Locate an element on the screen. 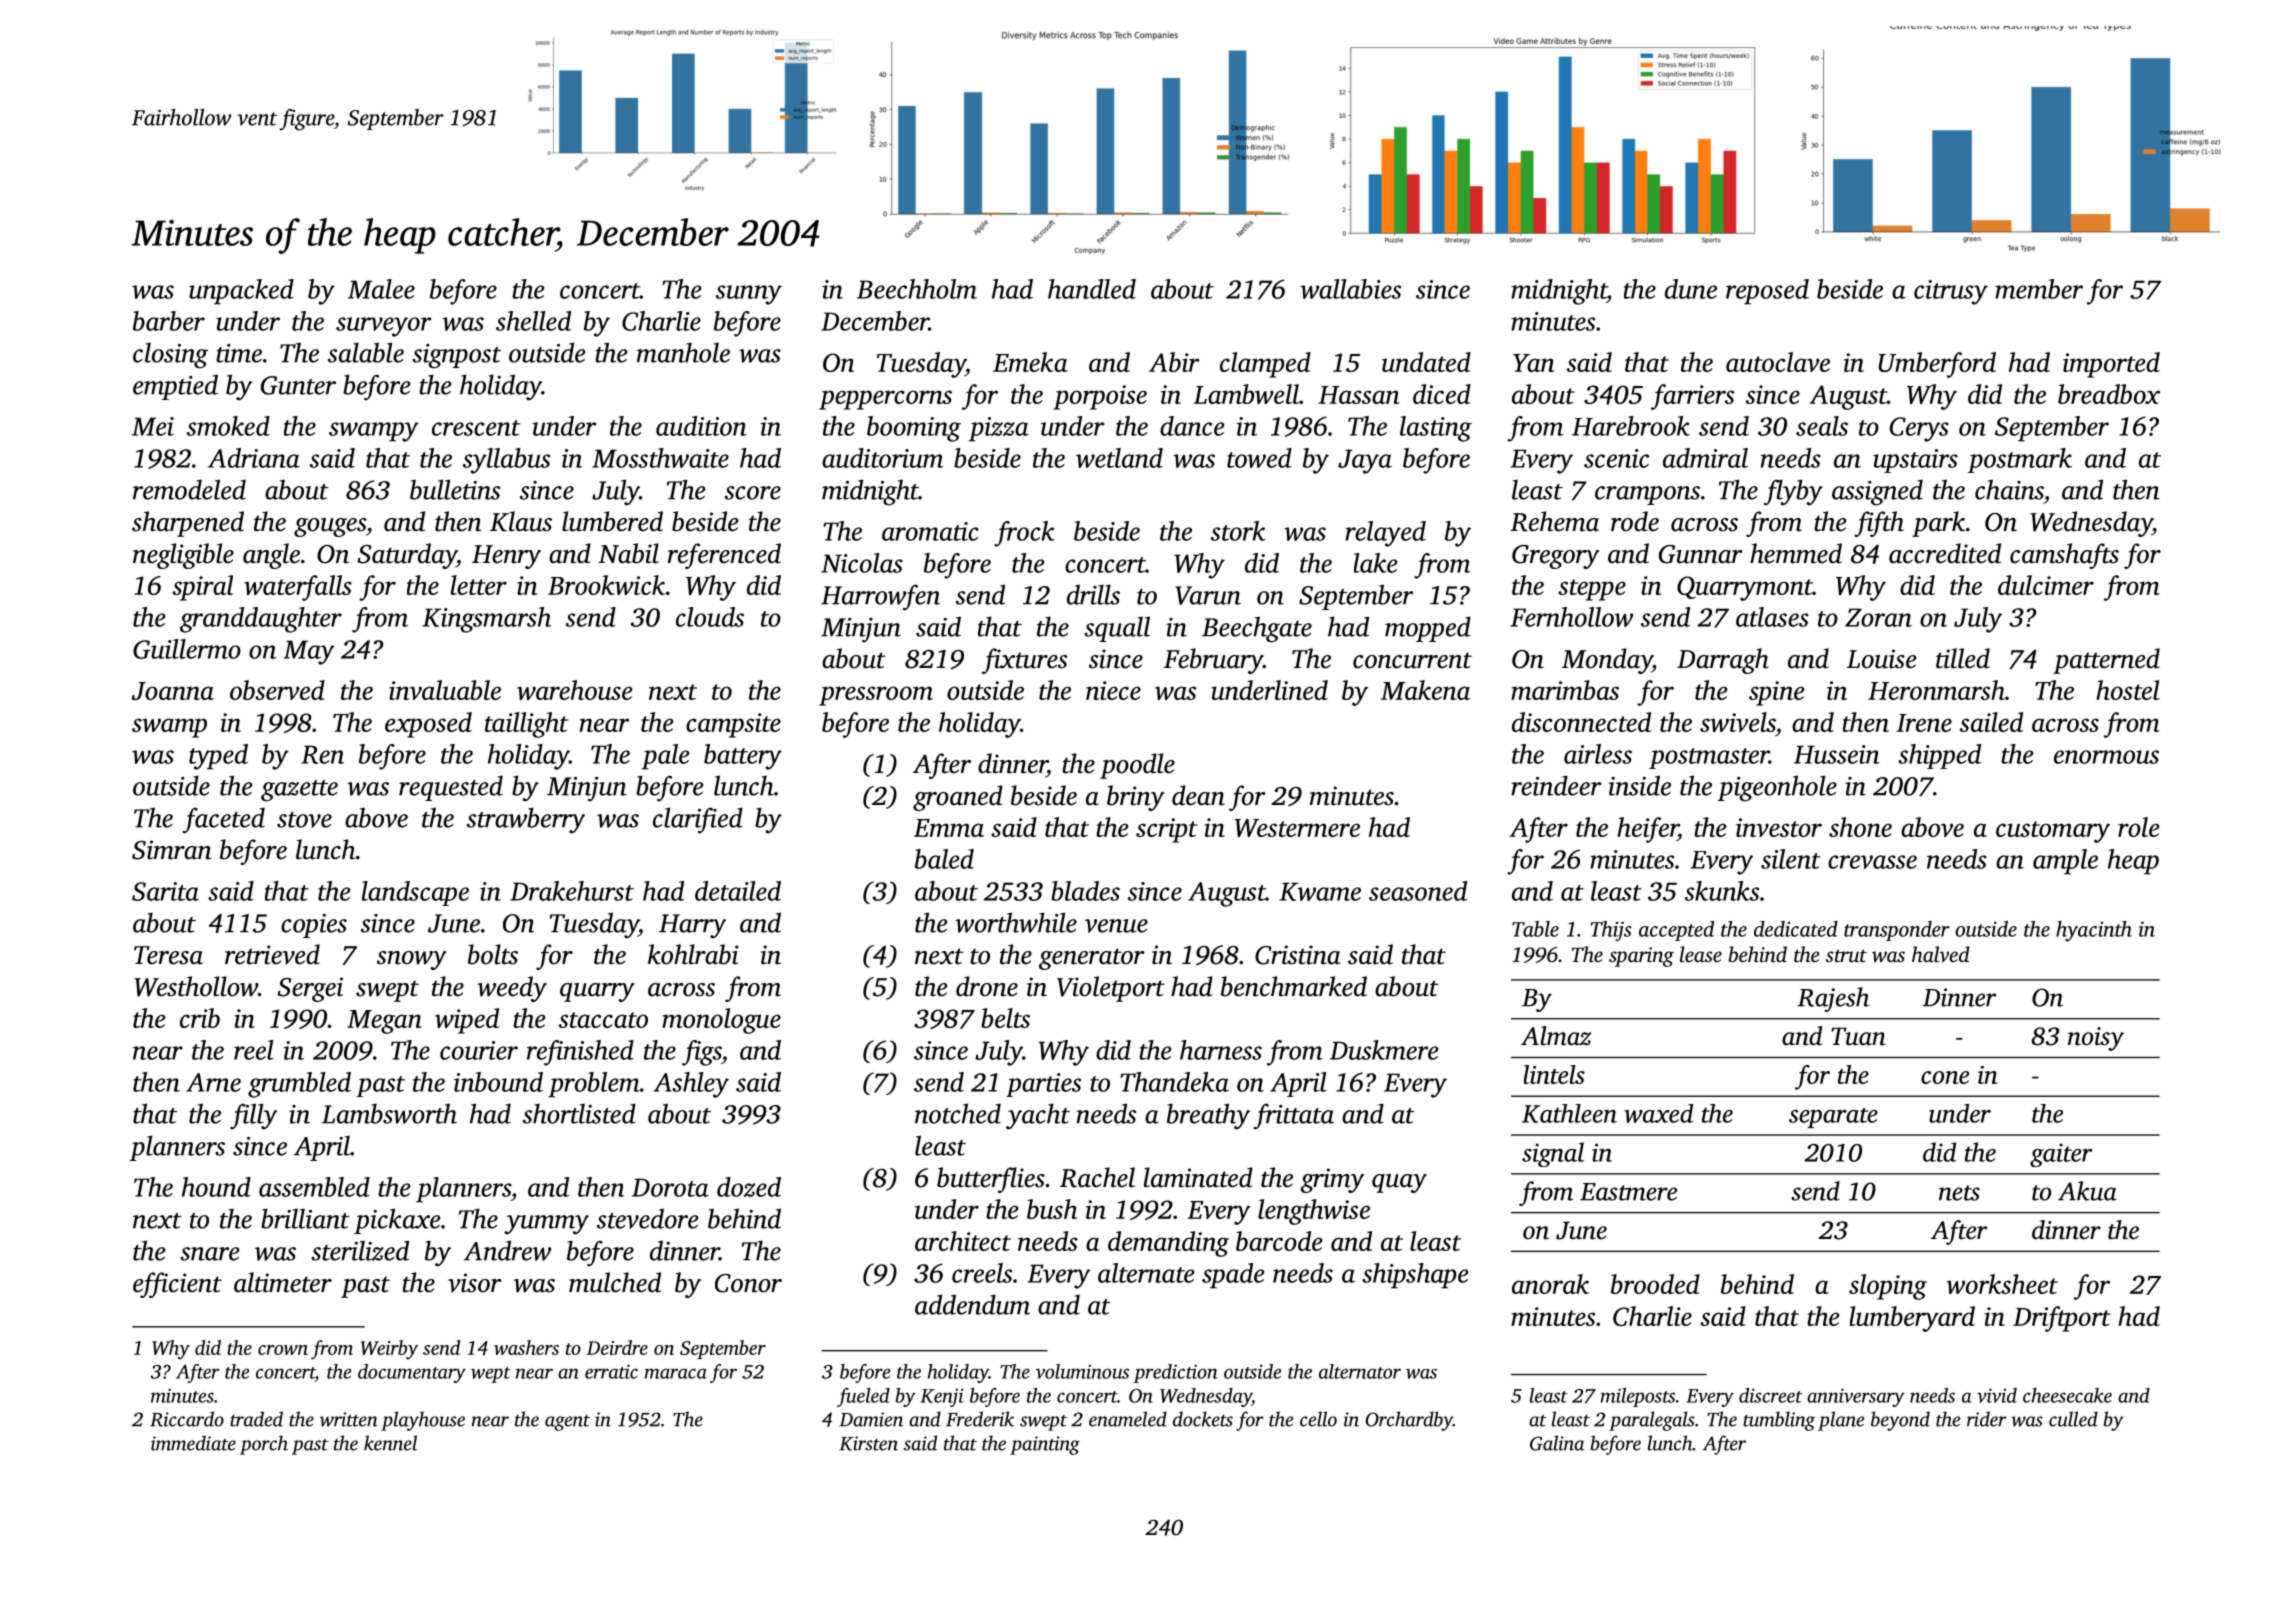  seals is located at coordinates (1822, 426).
